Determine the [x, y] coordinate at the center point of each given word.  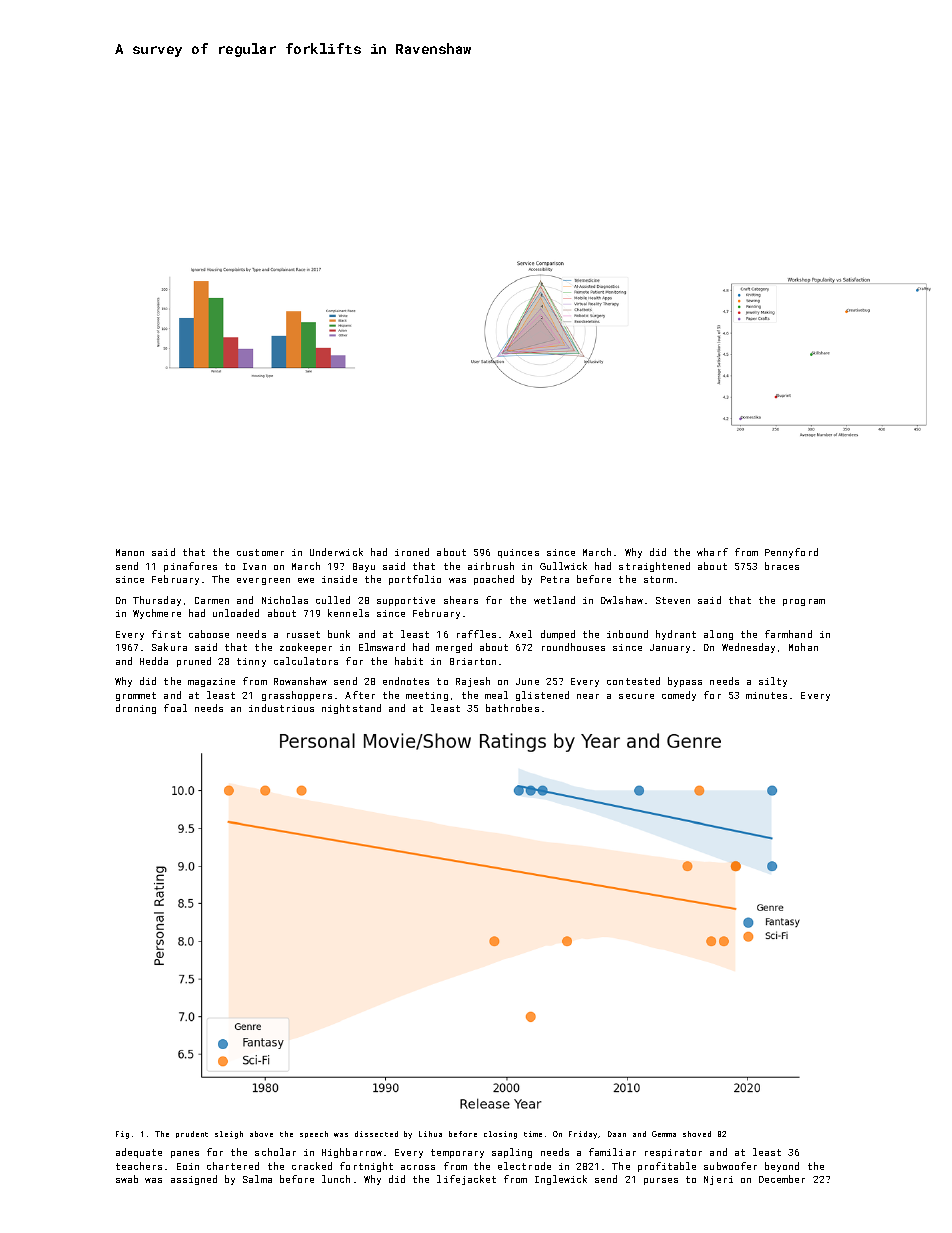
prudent [192, 1134]
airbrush [491, 566]
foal [175, 708]
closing [500, 1135]
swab [127, 1179]
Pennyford [791, 553]
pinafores [190, 567]
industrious [281, 708]
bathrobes [512, 708]
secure [636, 696]
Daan [617, 1134]
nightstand [351, 709]
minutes [766, 695]
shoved [697, 1134]
